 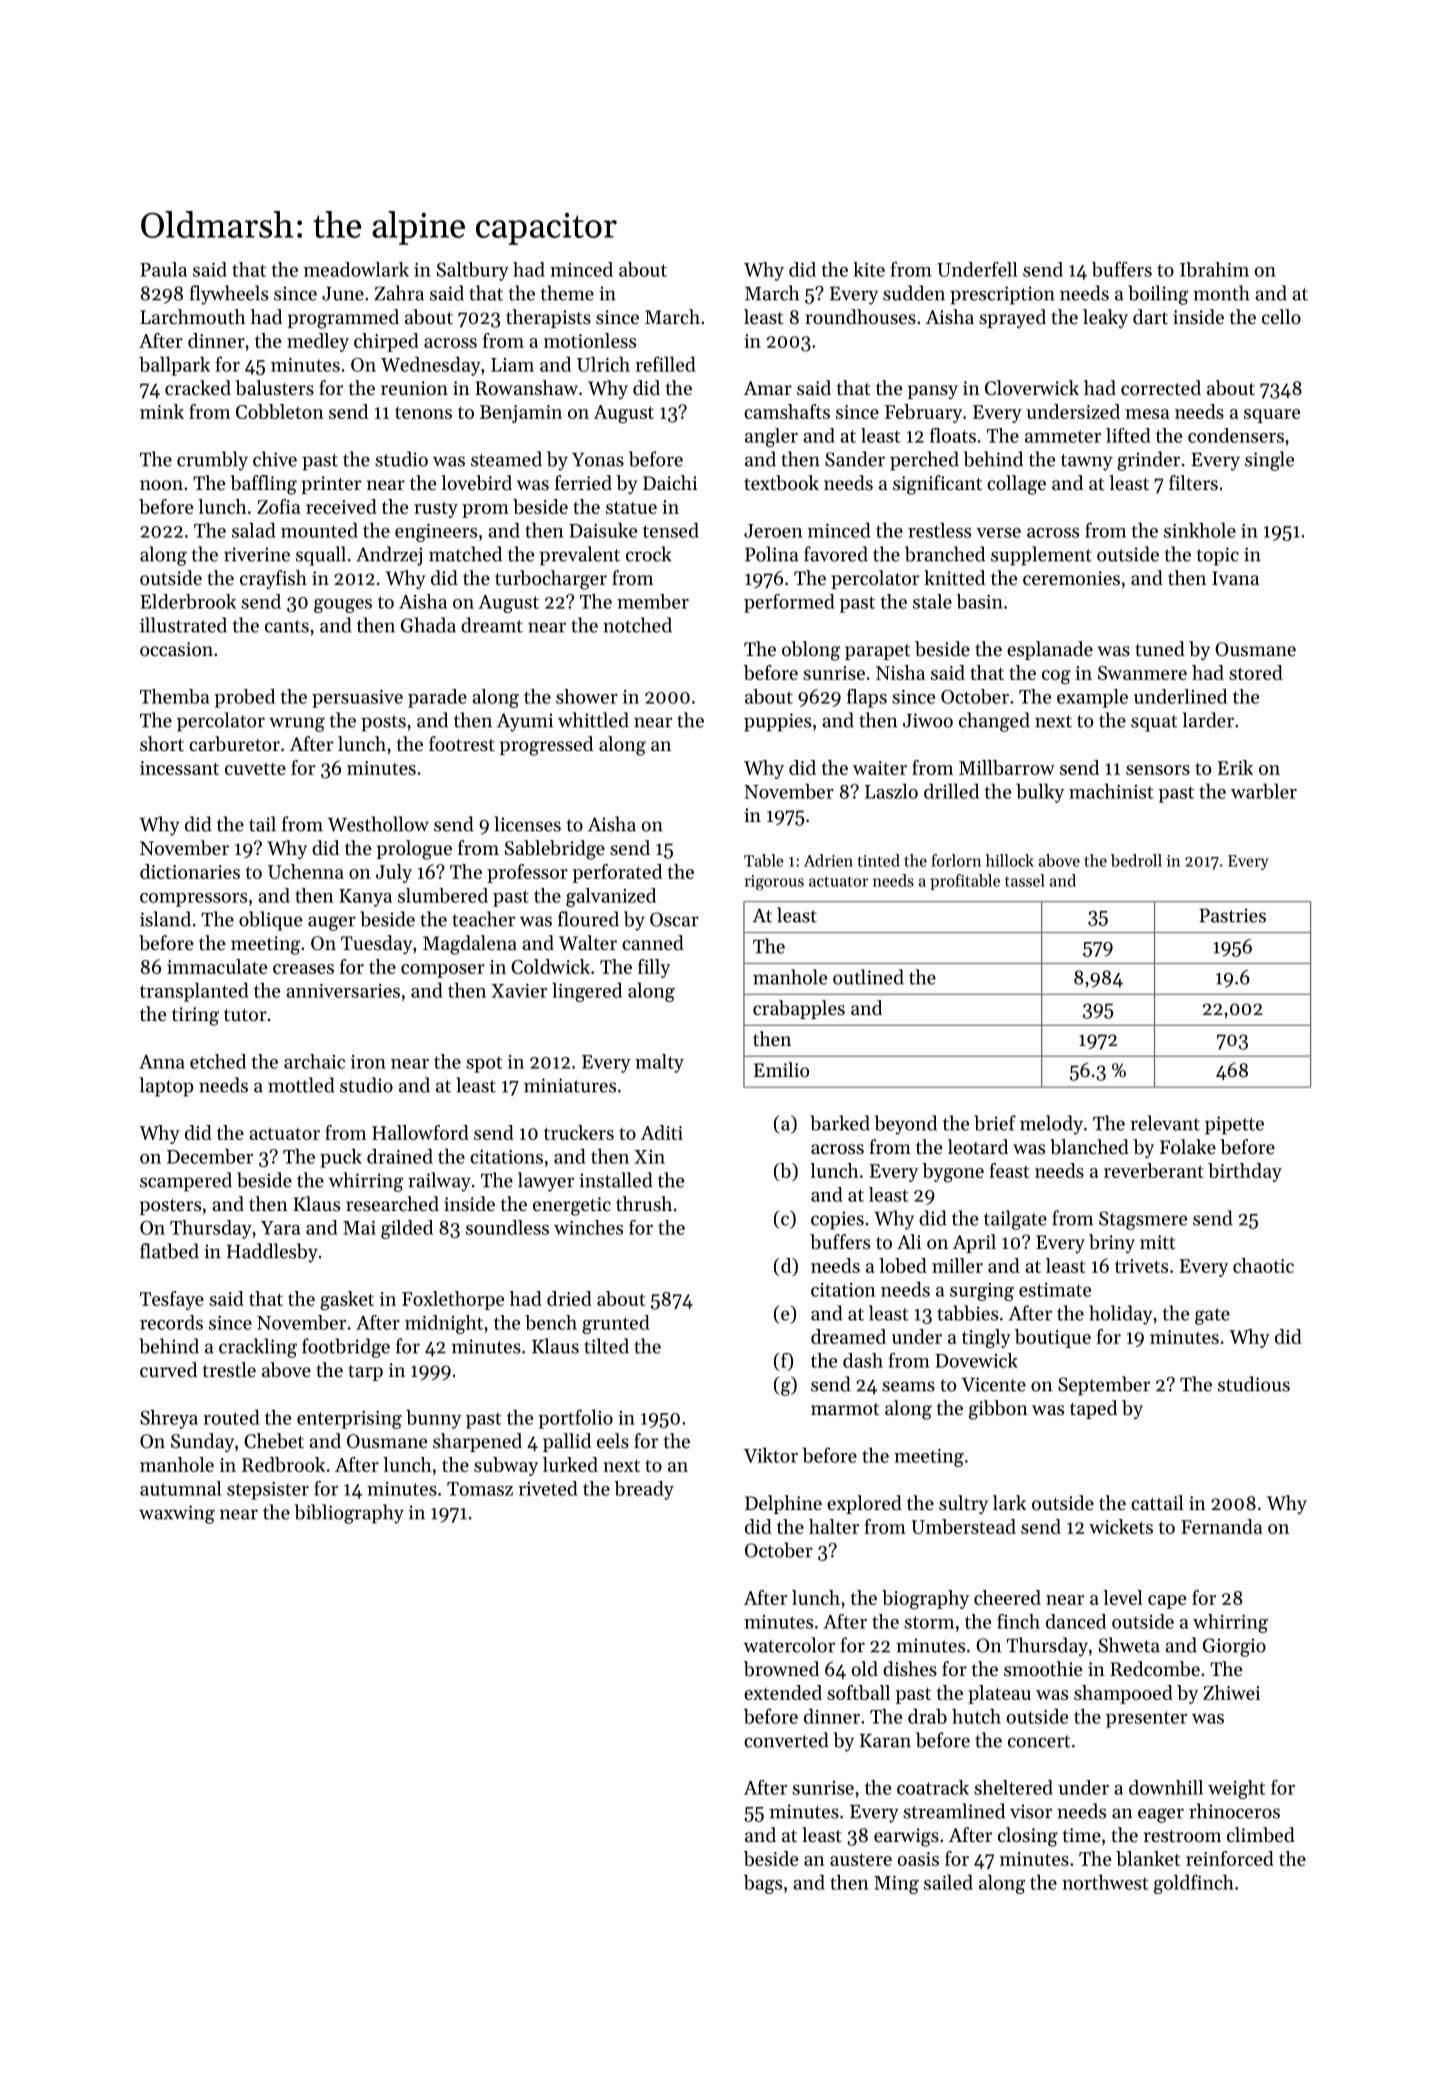 What do you see at coordinates (906, 1125) in the screenshot?
I see `beyond` at bounding box center [906, 1125].
